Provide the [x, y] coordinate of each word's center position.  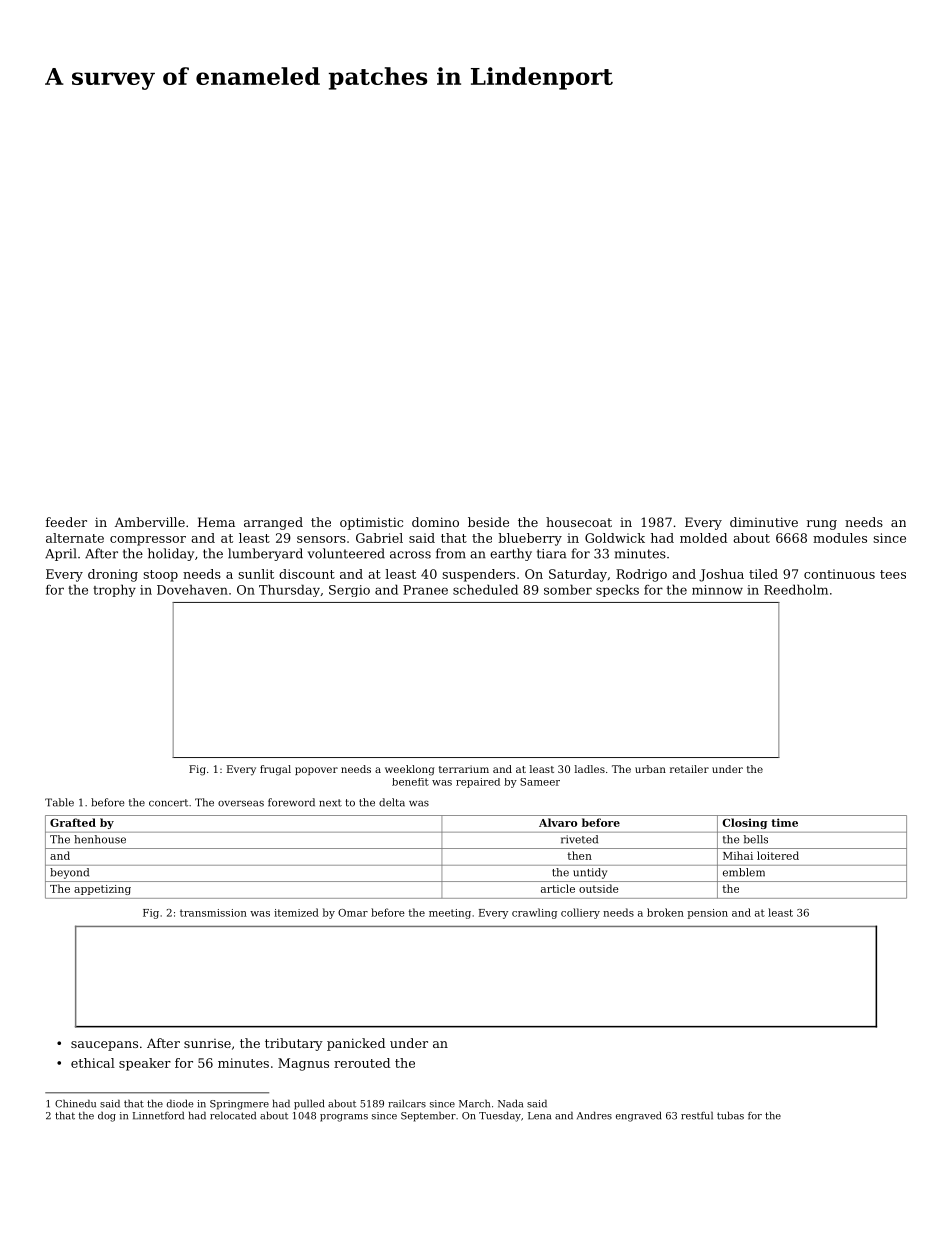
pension [708, 914]
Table [59, 802]
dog [107, 1116]
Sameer [540, 782]
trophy [114, 590]
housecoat [579, 522]
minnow [717, 590]
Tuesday [500, 1116]
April [61, 554]
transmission [213, 913]
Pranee [425, 590]
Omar [353, 913]
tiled [763, 574]
